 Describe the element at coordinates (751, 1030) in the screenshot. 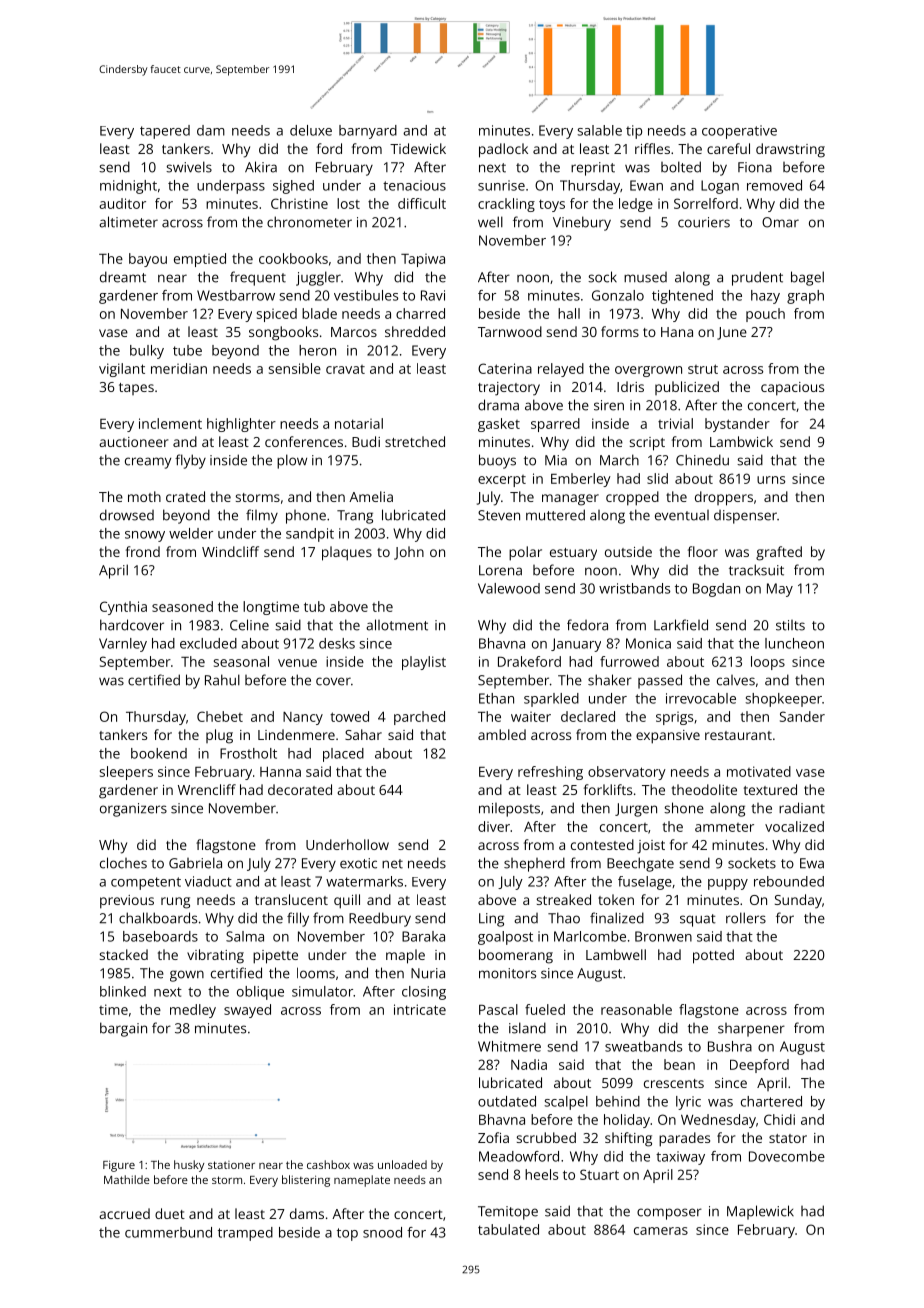

I see `sharpener` at that location.
